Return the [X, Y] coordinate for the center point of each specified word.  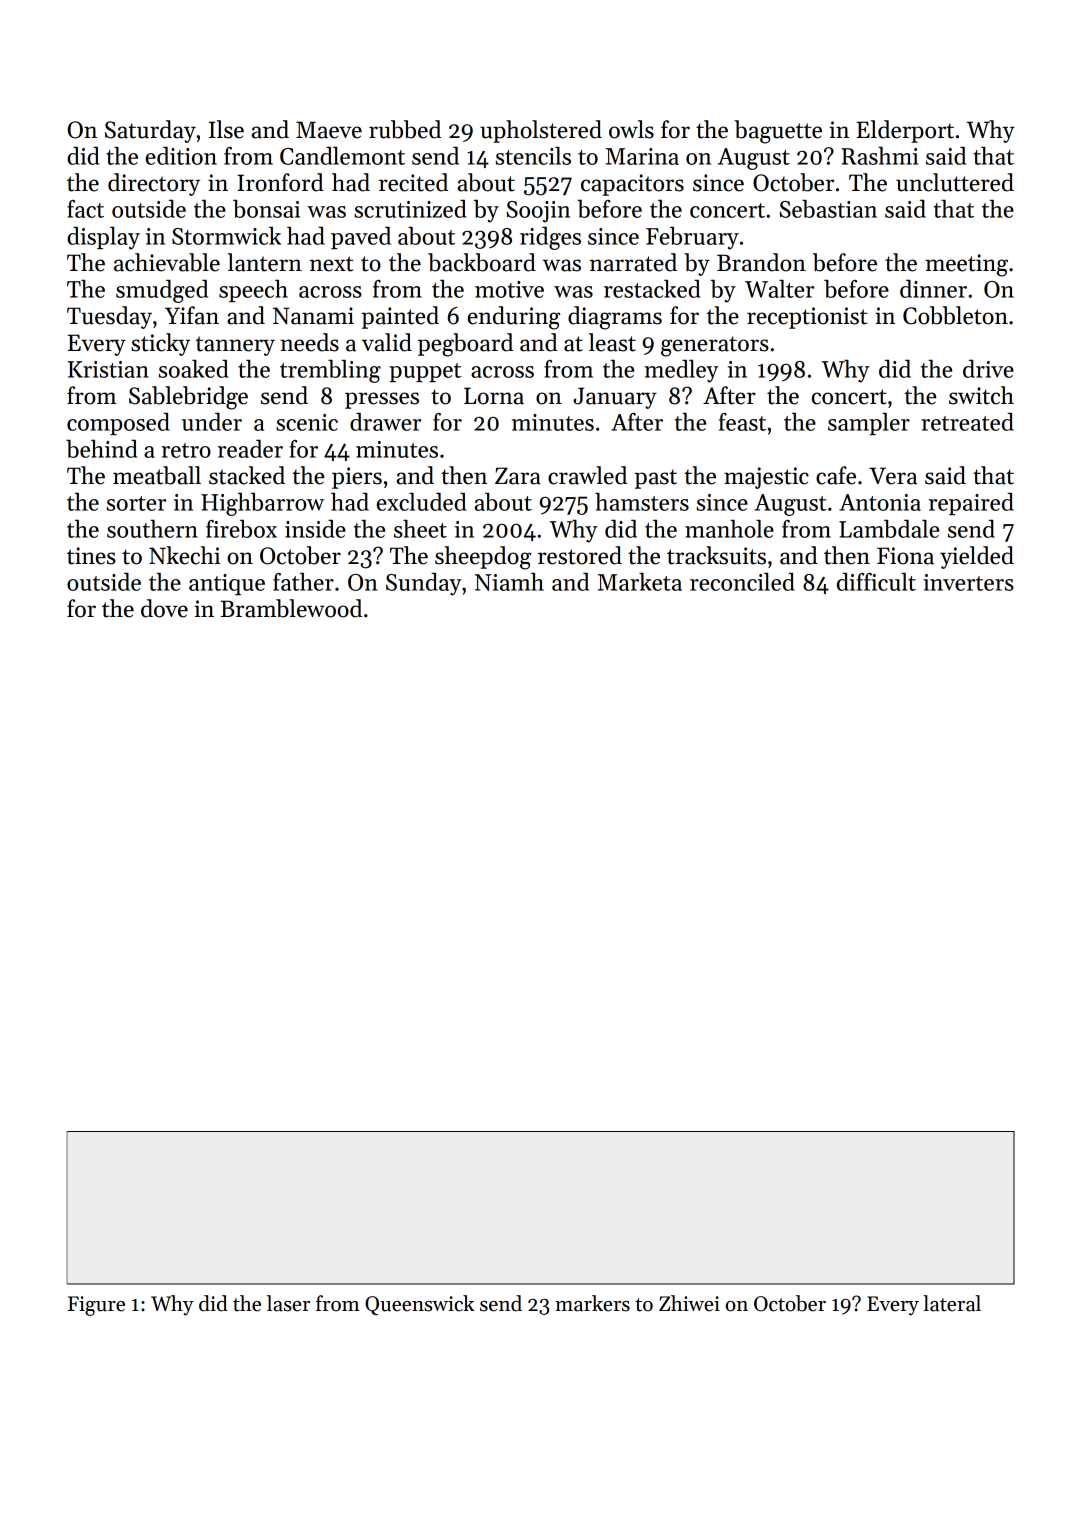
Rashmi [879, 156]
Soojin [538, 212]
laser [288, 1303]
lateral [952, 1303]
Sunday [424, 584]
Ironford [280, 182]
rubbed [405, 129]
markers [592, 1303]
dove [164, 608]
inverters [968, 582]
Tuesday [109, 317]
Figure [96, 1306]
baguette [778, 132]
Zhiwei [689, 1303]
